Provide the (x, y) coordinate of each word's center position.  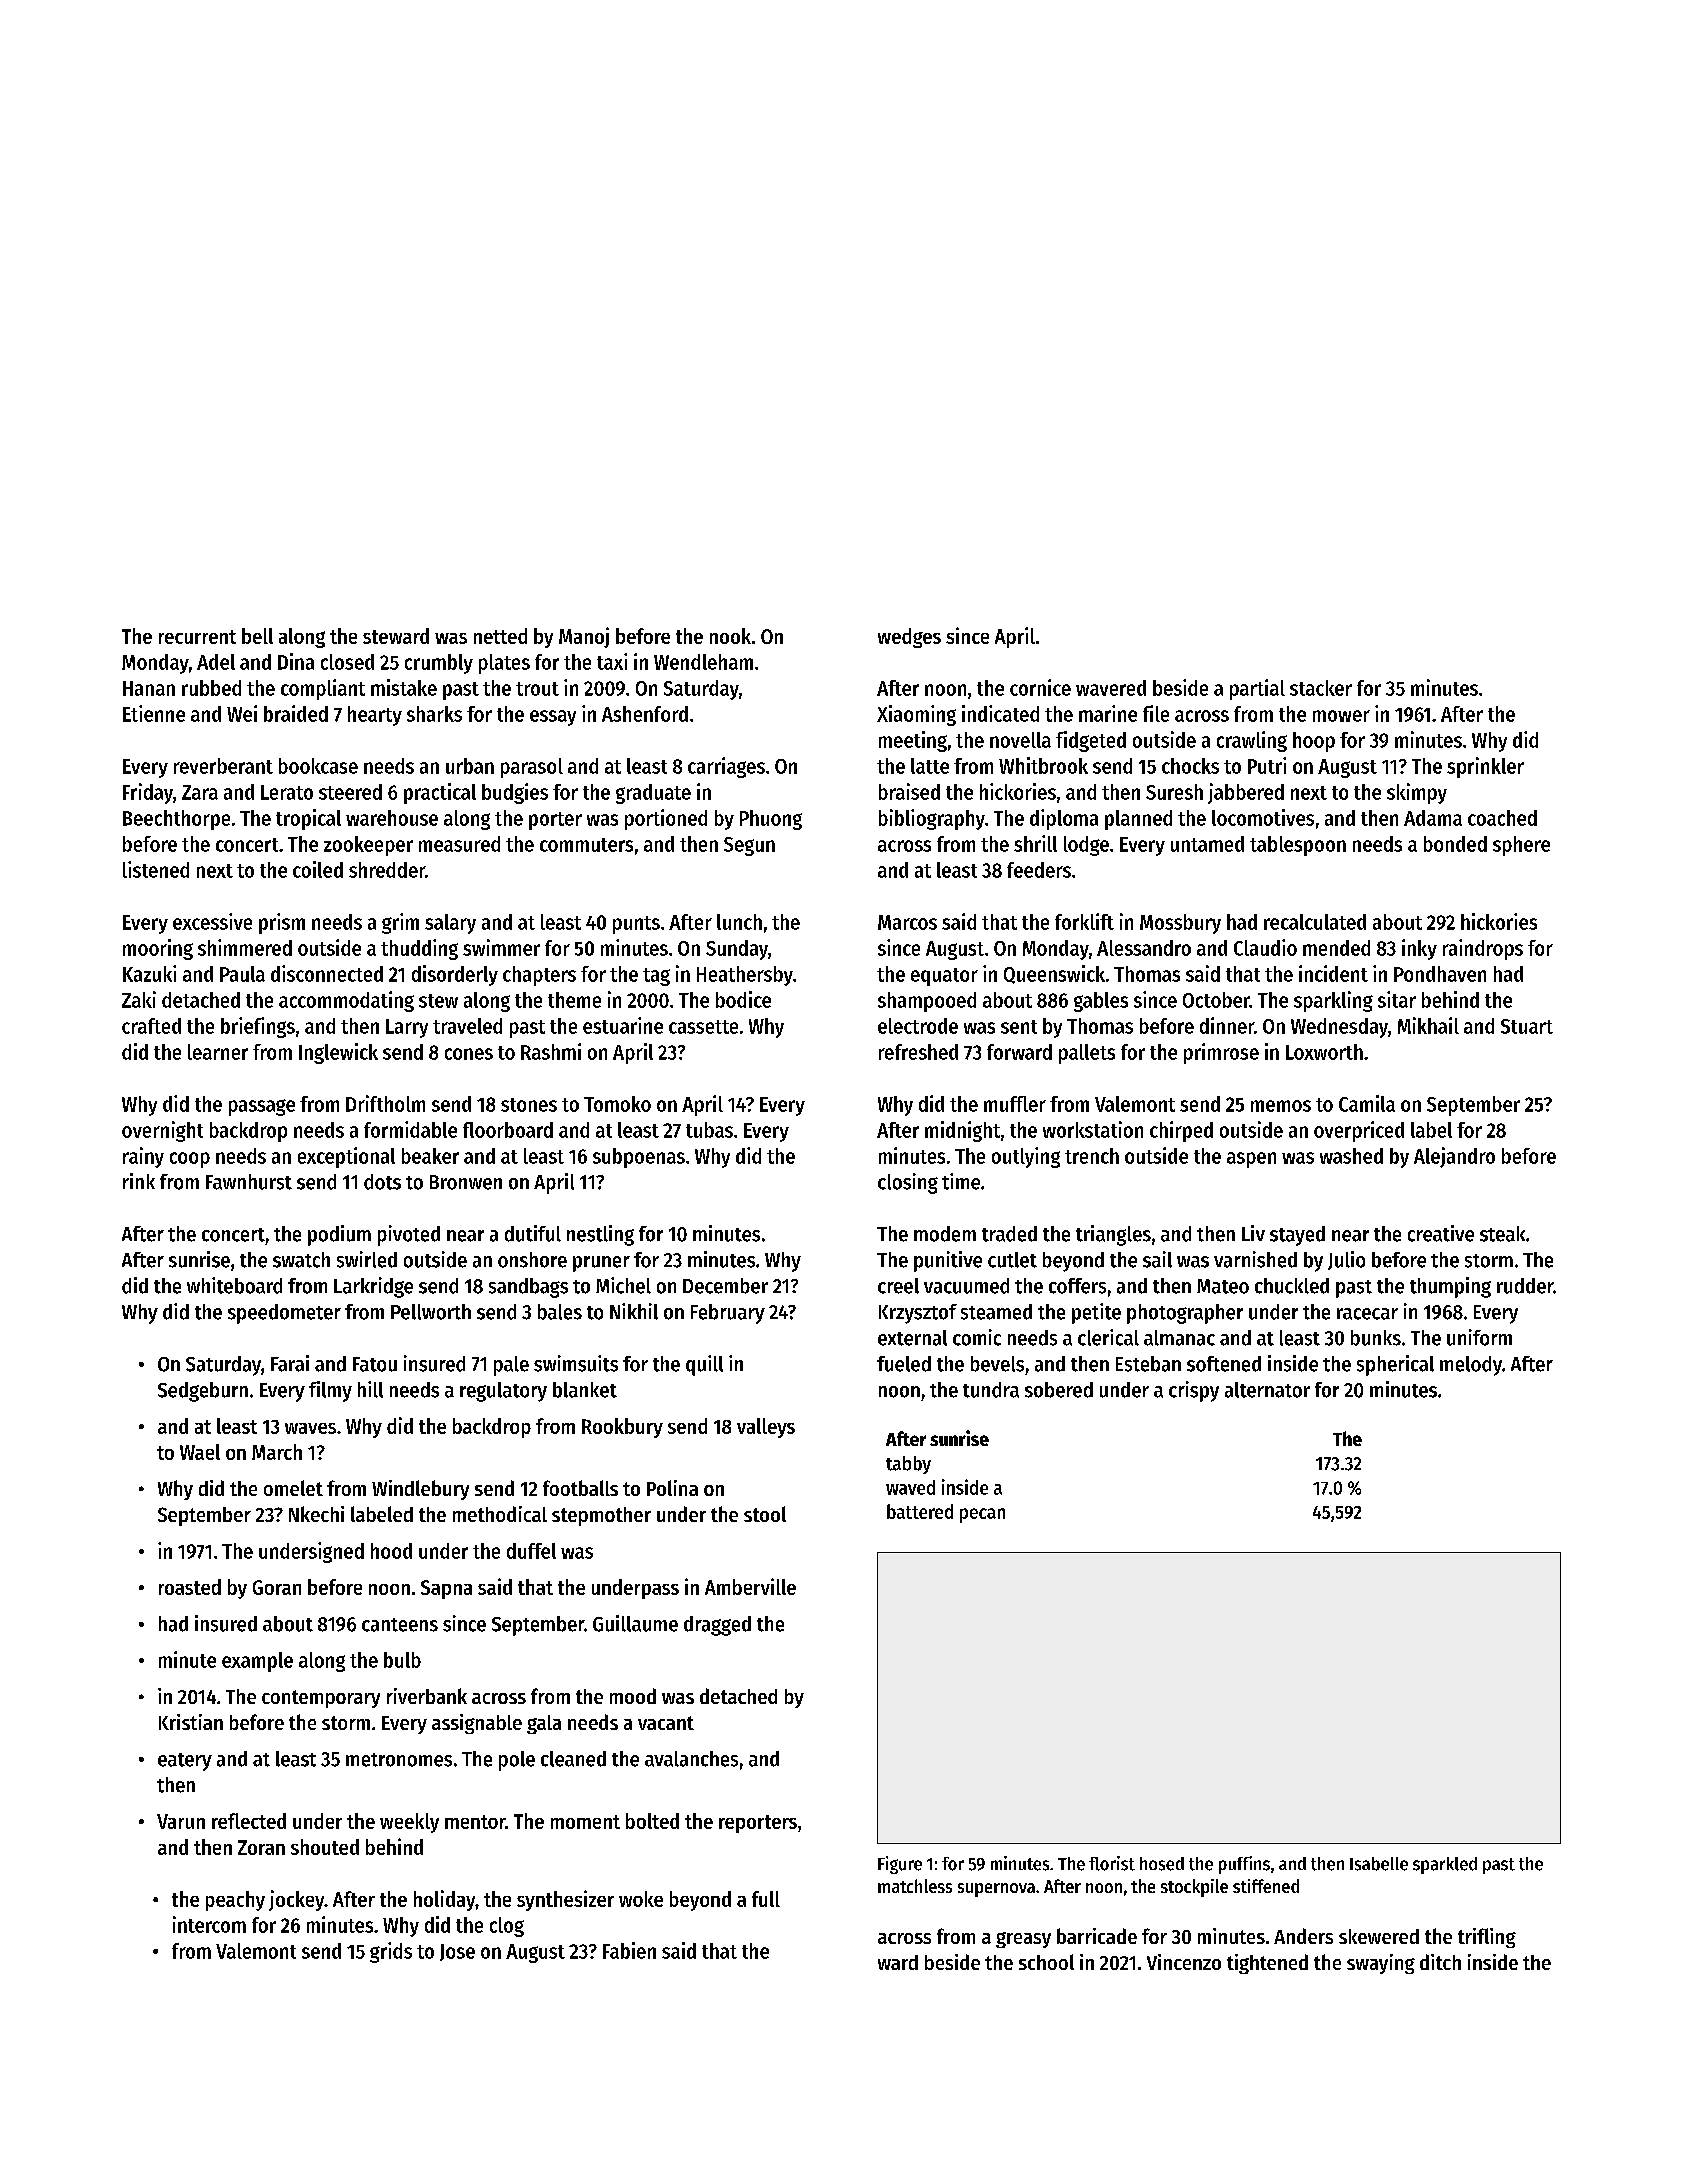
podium (339, 1235)
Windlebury (420, 1490)
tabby (908, 1465)
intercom (209, 1924)
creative (1441, 1233)
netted (500, 636)
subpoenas (639, 1158)
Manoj (584, 637)
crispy (1194, 1391)
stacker (1321, 688)
